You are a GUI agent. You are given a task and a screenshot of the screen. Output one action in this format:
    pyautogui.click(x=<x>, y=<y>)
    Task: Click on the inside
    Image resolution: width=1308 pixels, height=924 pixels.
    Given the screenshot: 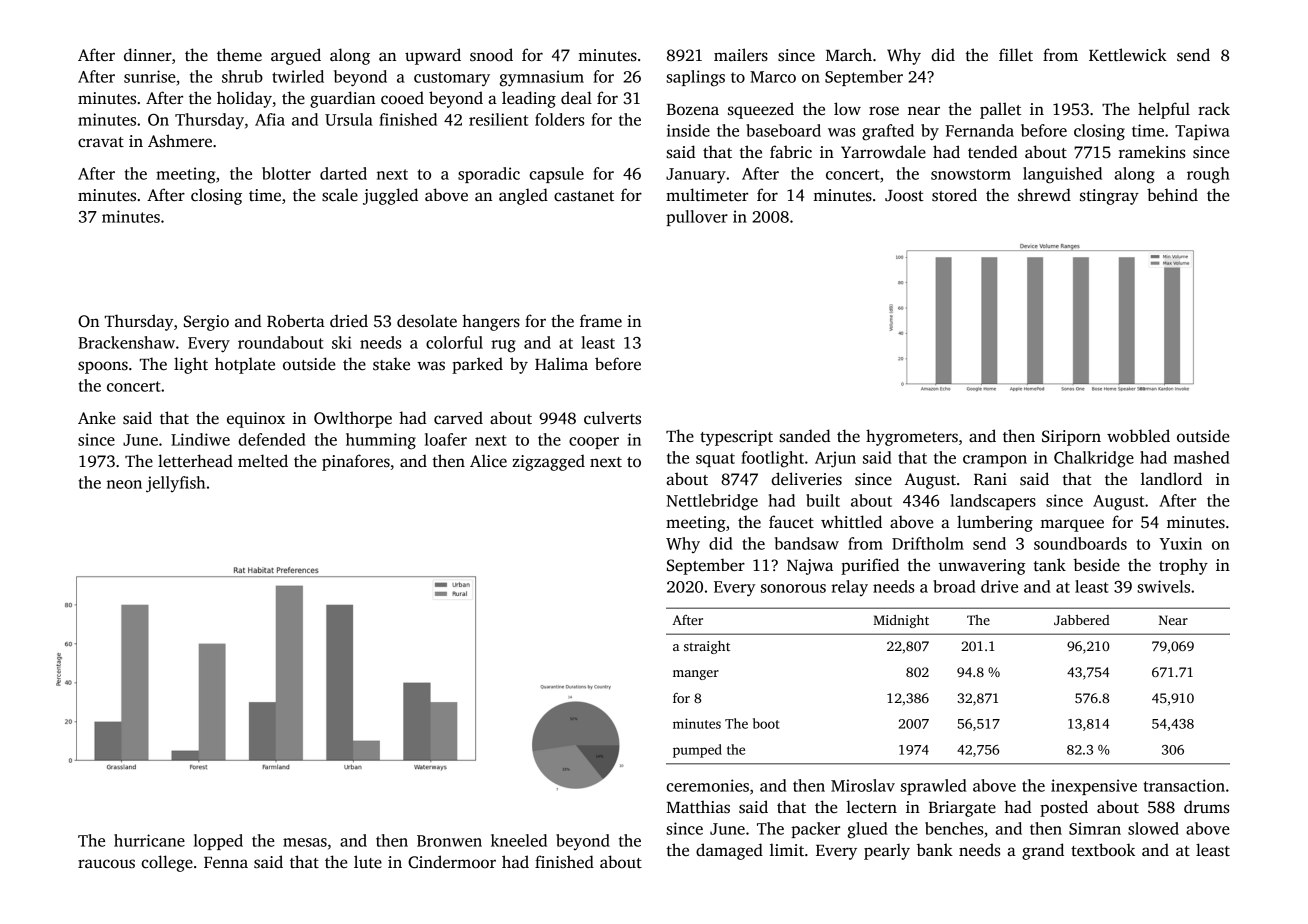 What is the action you would take?
    pyautogui.click(x=688, y=130)
